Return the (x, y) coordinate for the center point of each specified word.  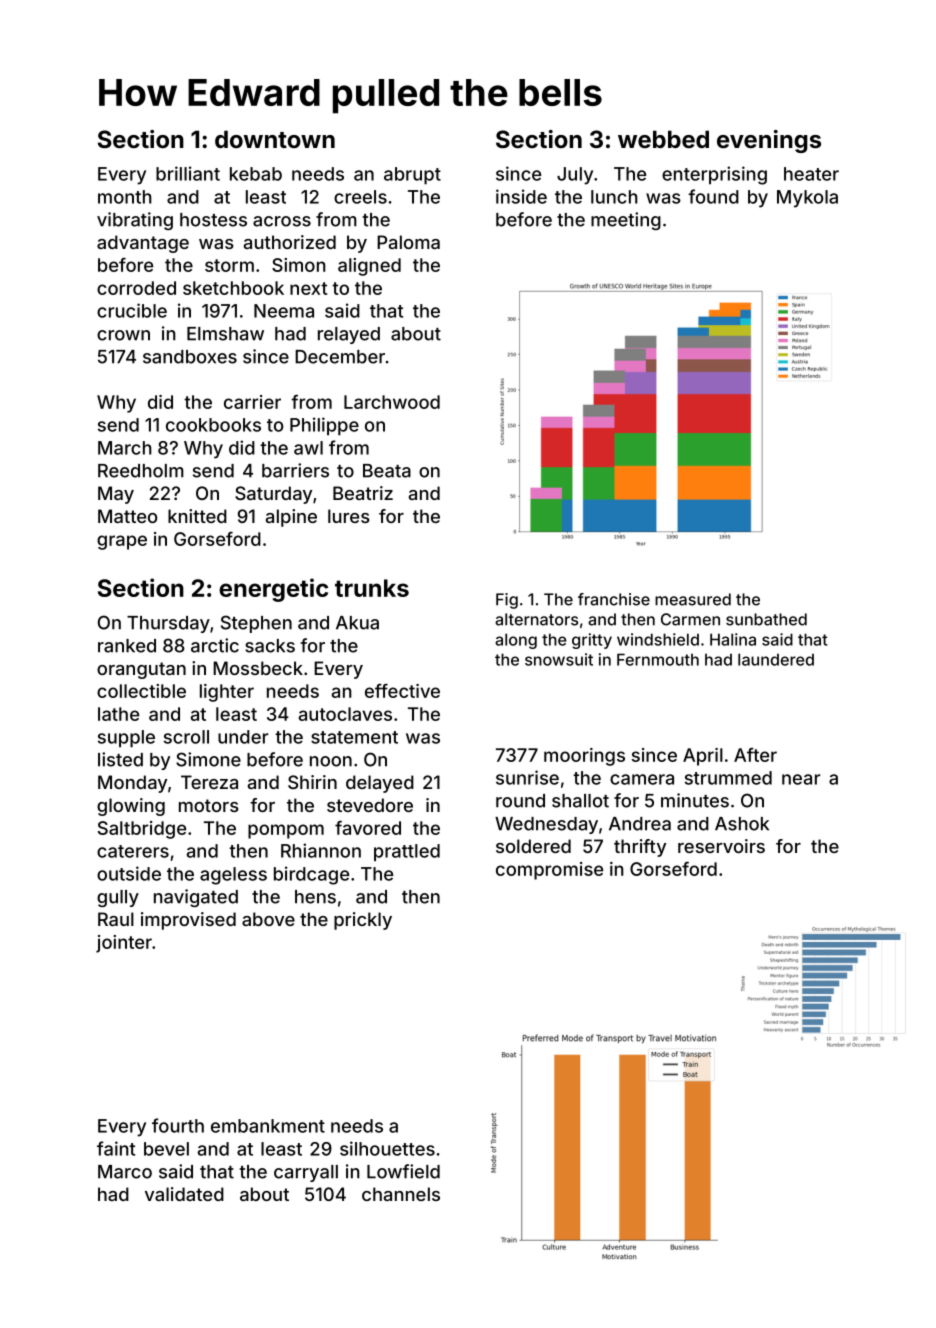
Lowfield (403, 1171)
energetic (273, 590)
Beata (387, 471)
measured (693, 599)
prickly (363, 921)
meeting (626, 221)
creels (360, 197)
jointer (124, 944)
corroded (136, 288)
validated (184, 1194)
